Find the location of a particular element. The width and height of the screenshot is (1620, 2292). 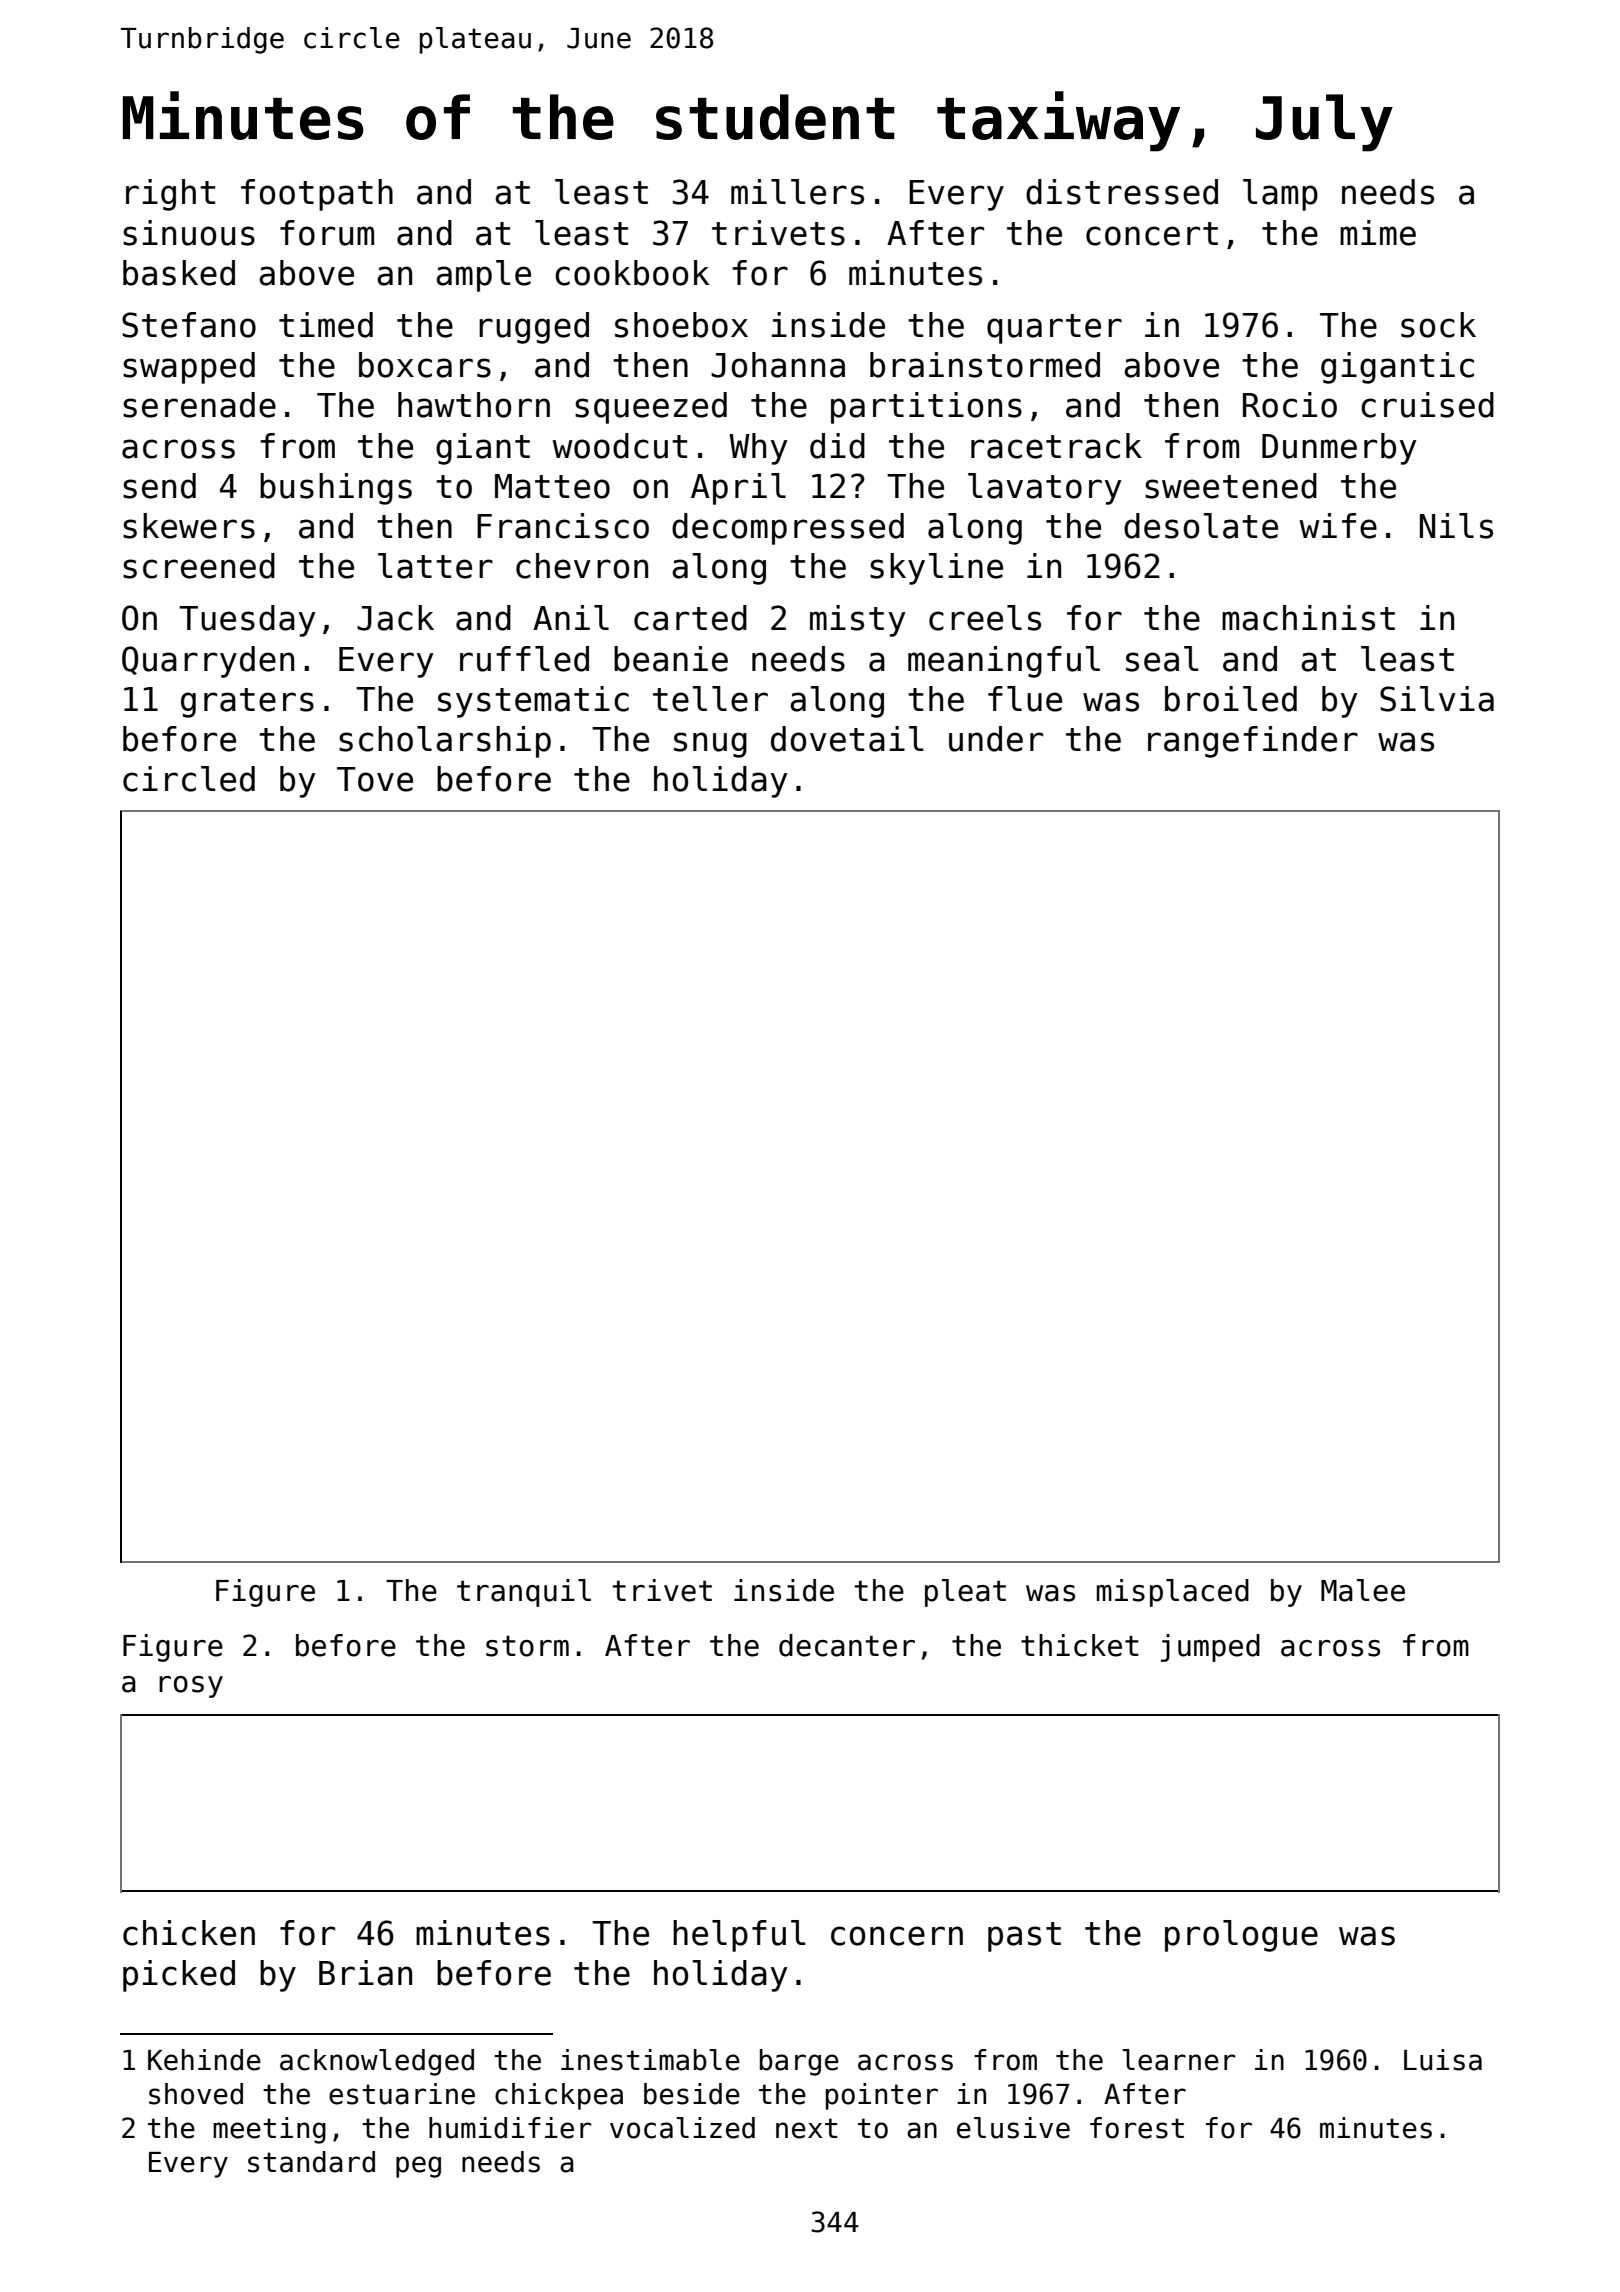

chicken is located at coordinates (189, 1933).
